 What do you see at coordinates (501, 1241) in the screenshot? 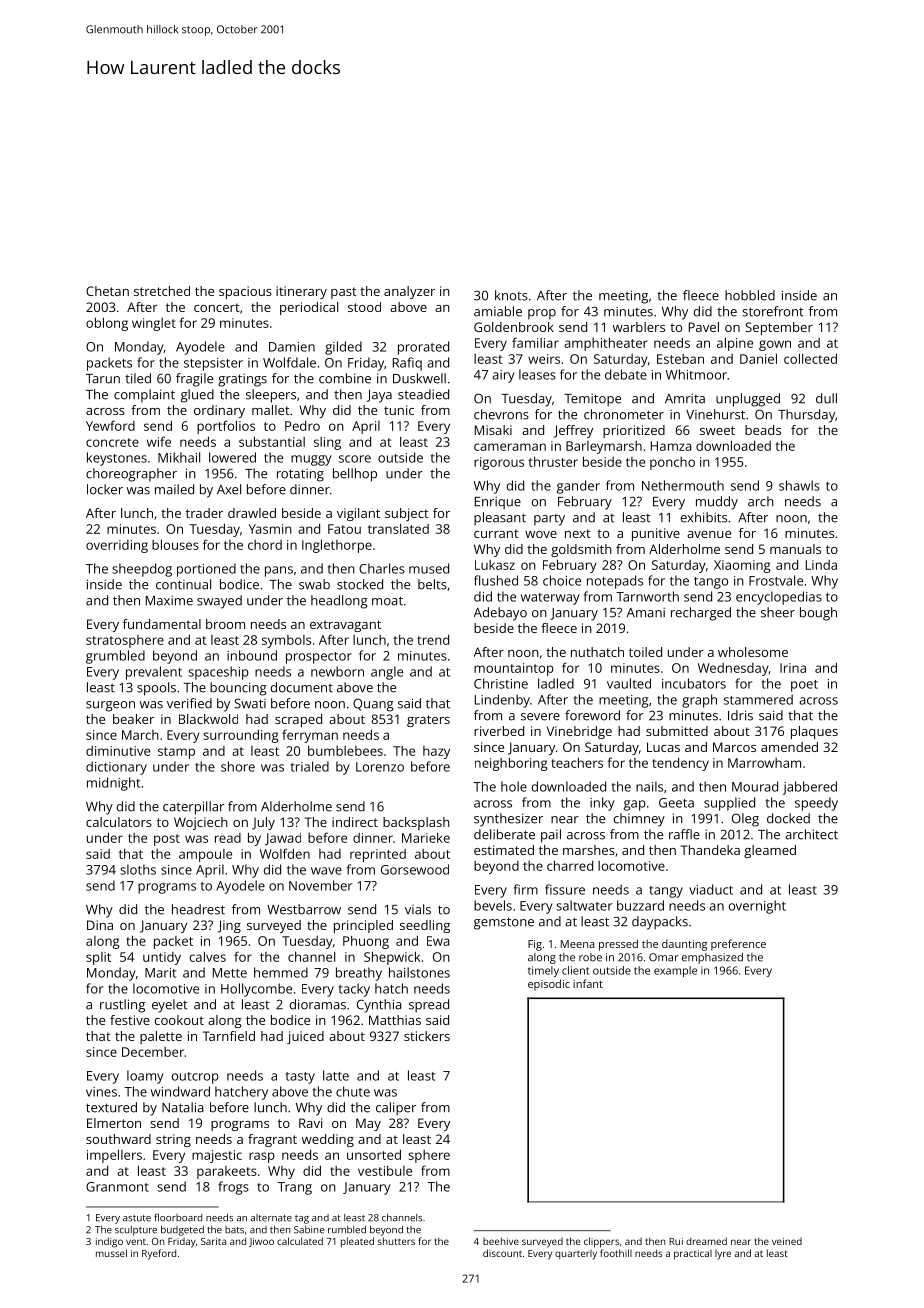
I see `beehive` at bounding box center [501, 1241].
